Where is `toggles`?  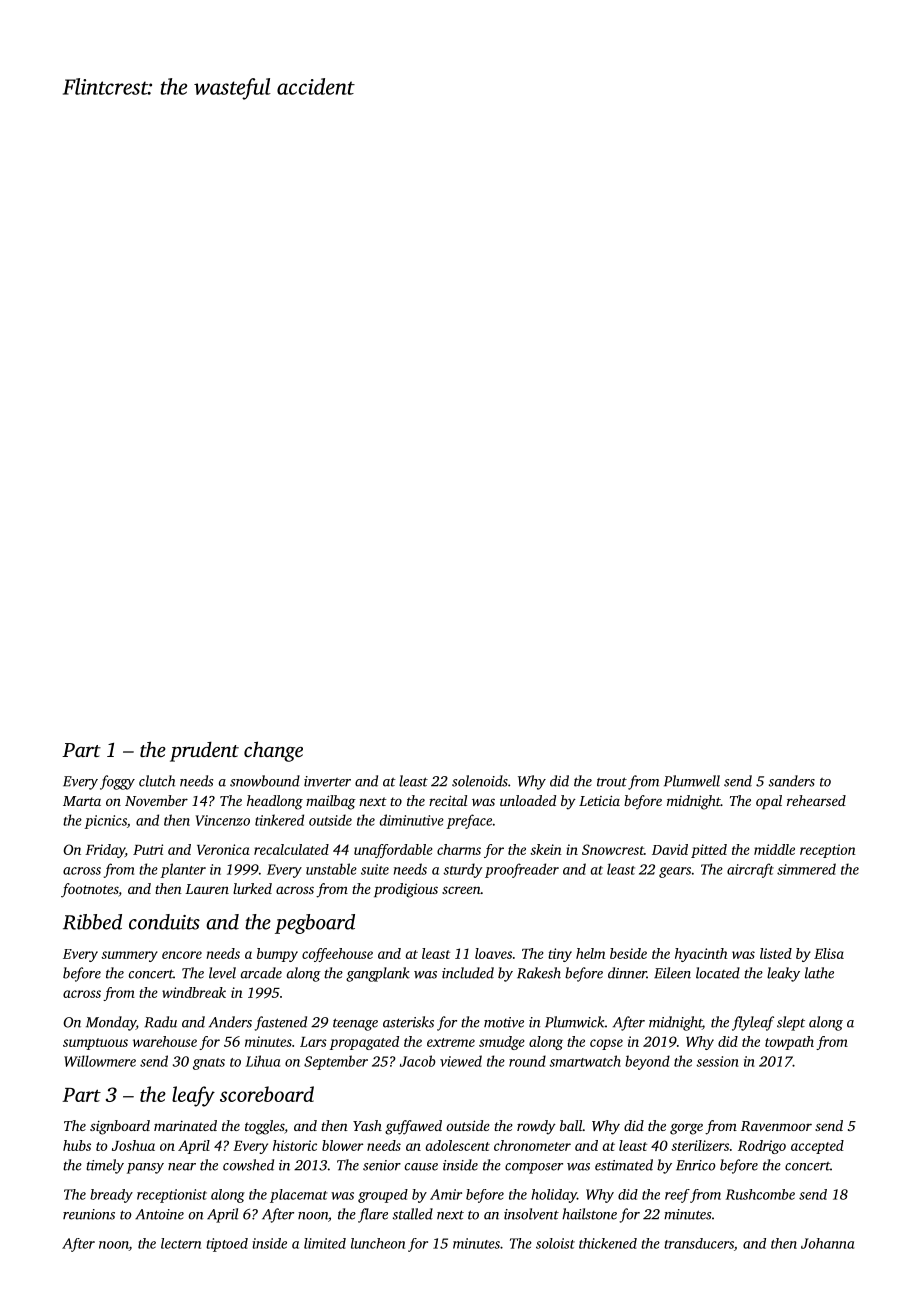 toggles is located at coordinates (264, 1127).
